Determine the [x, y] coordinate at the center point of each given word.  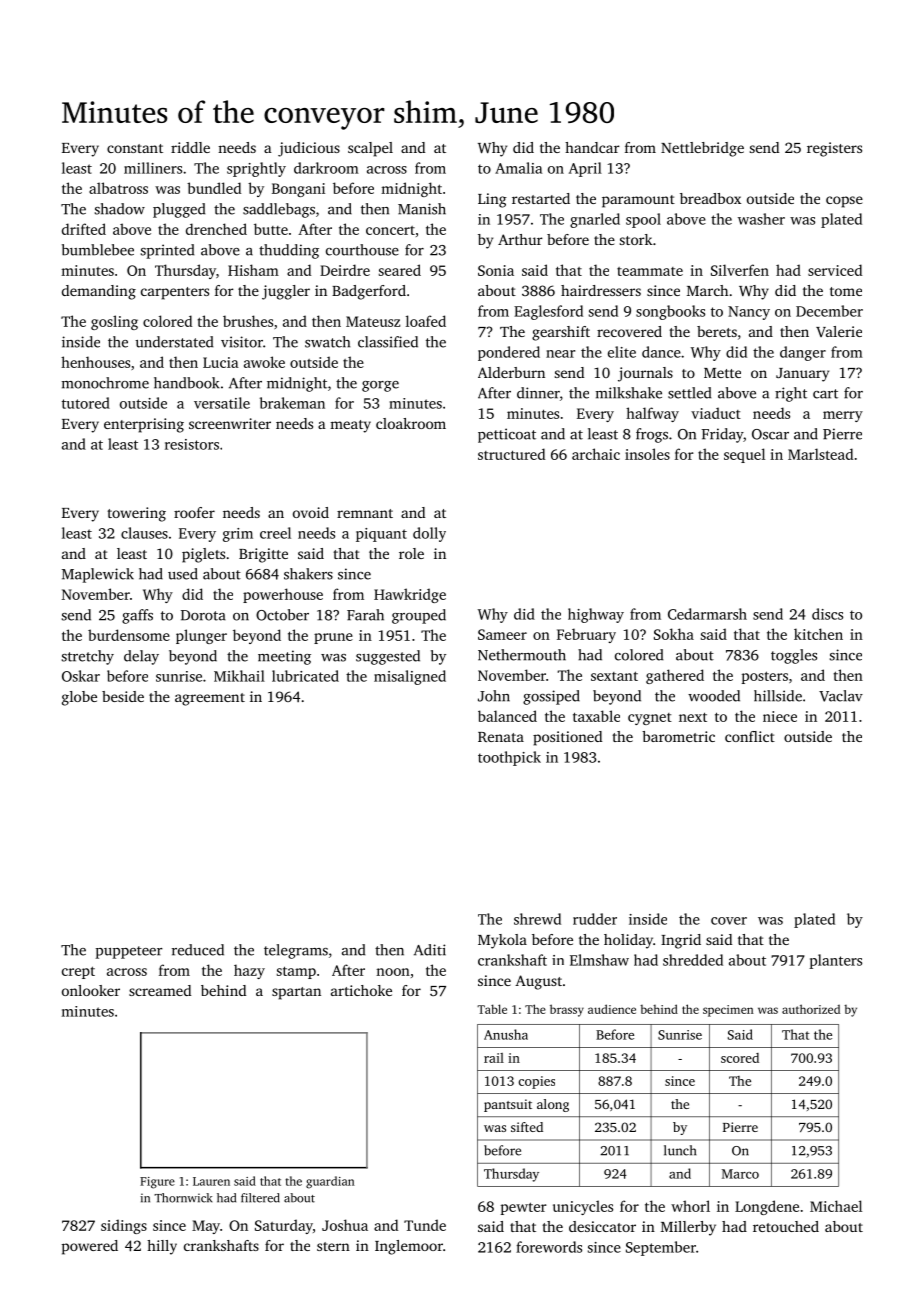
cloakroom [411, 423]
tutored [86, 403]
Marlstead [820, 454]
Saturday [284, 1226]
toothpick [509, 758]
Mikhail [239, 676]
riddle [190, 147]
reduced [198, 950]
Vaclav [841, 696]
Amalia [518, 168]
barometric [678, 736]
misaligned [410, 677]
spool [643, 220]
